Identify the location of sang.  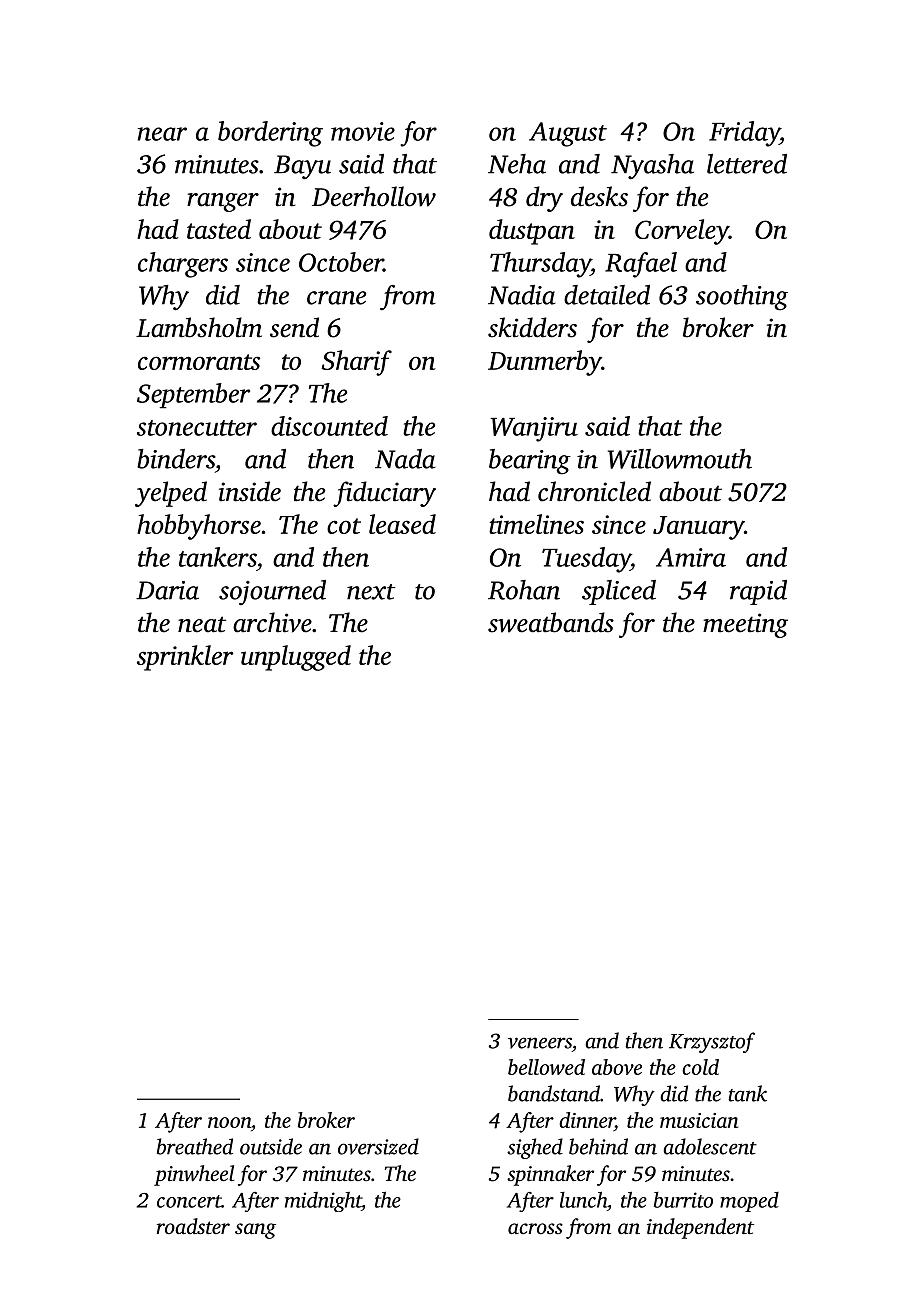
(255, 1231).
